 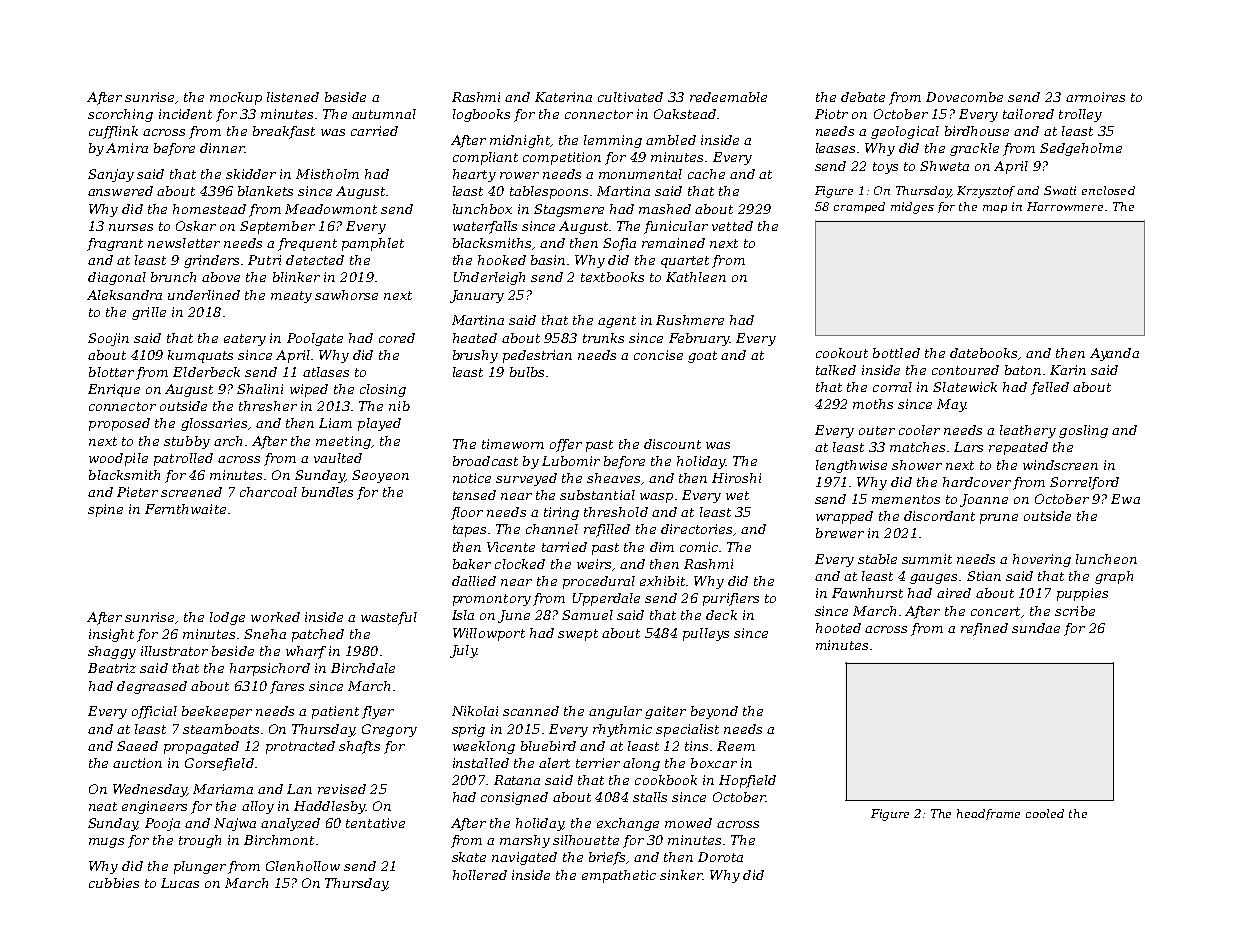 I want to click on beyond, so click(x=714, y=712).
